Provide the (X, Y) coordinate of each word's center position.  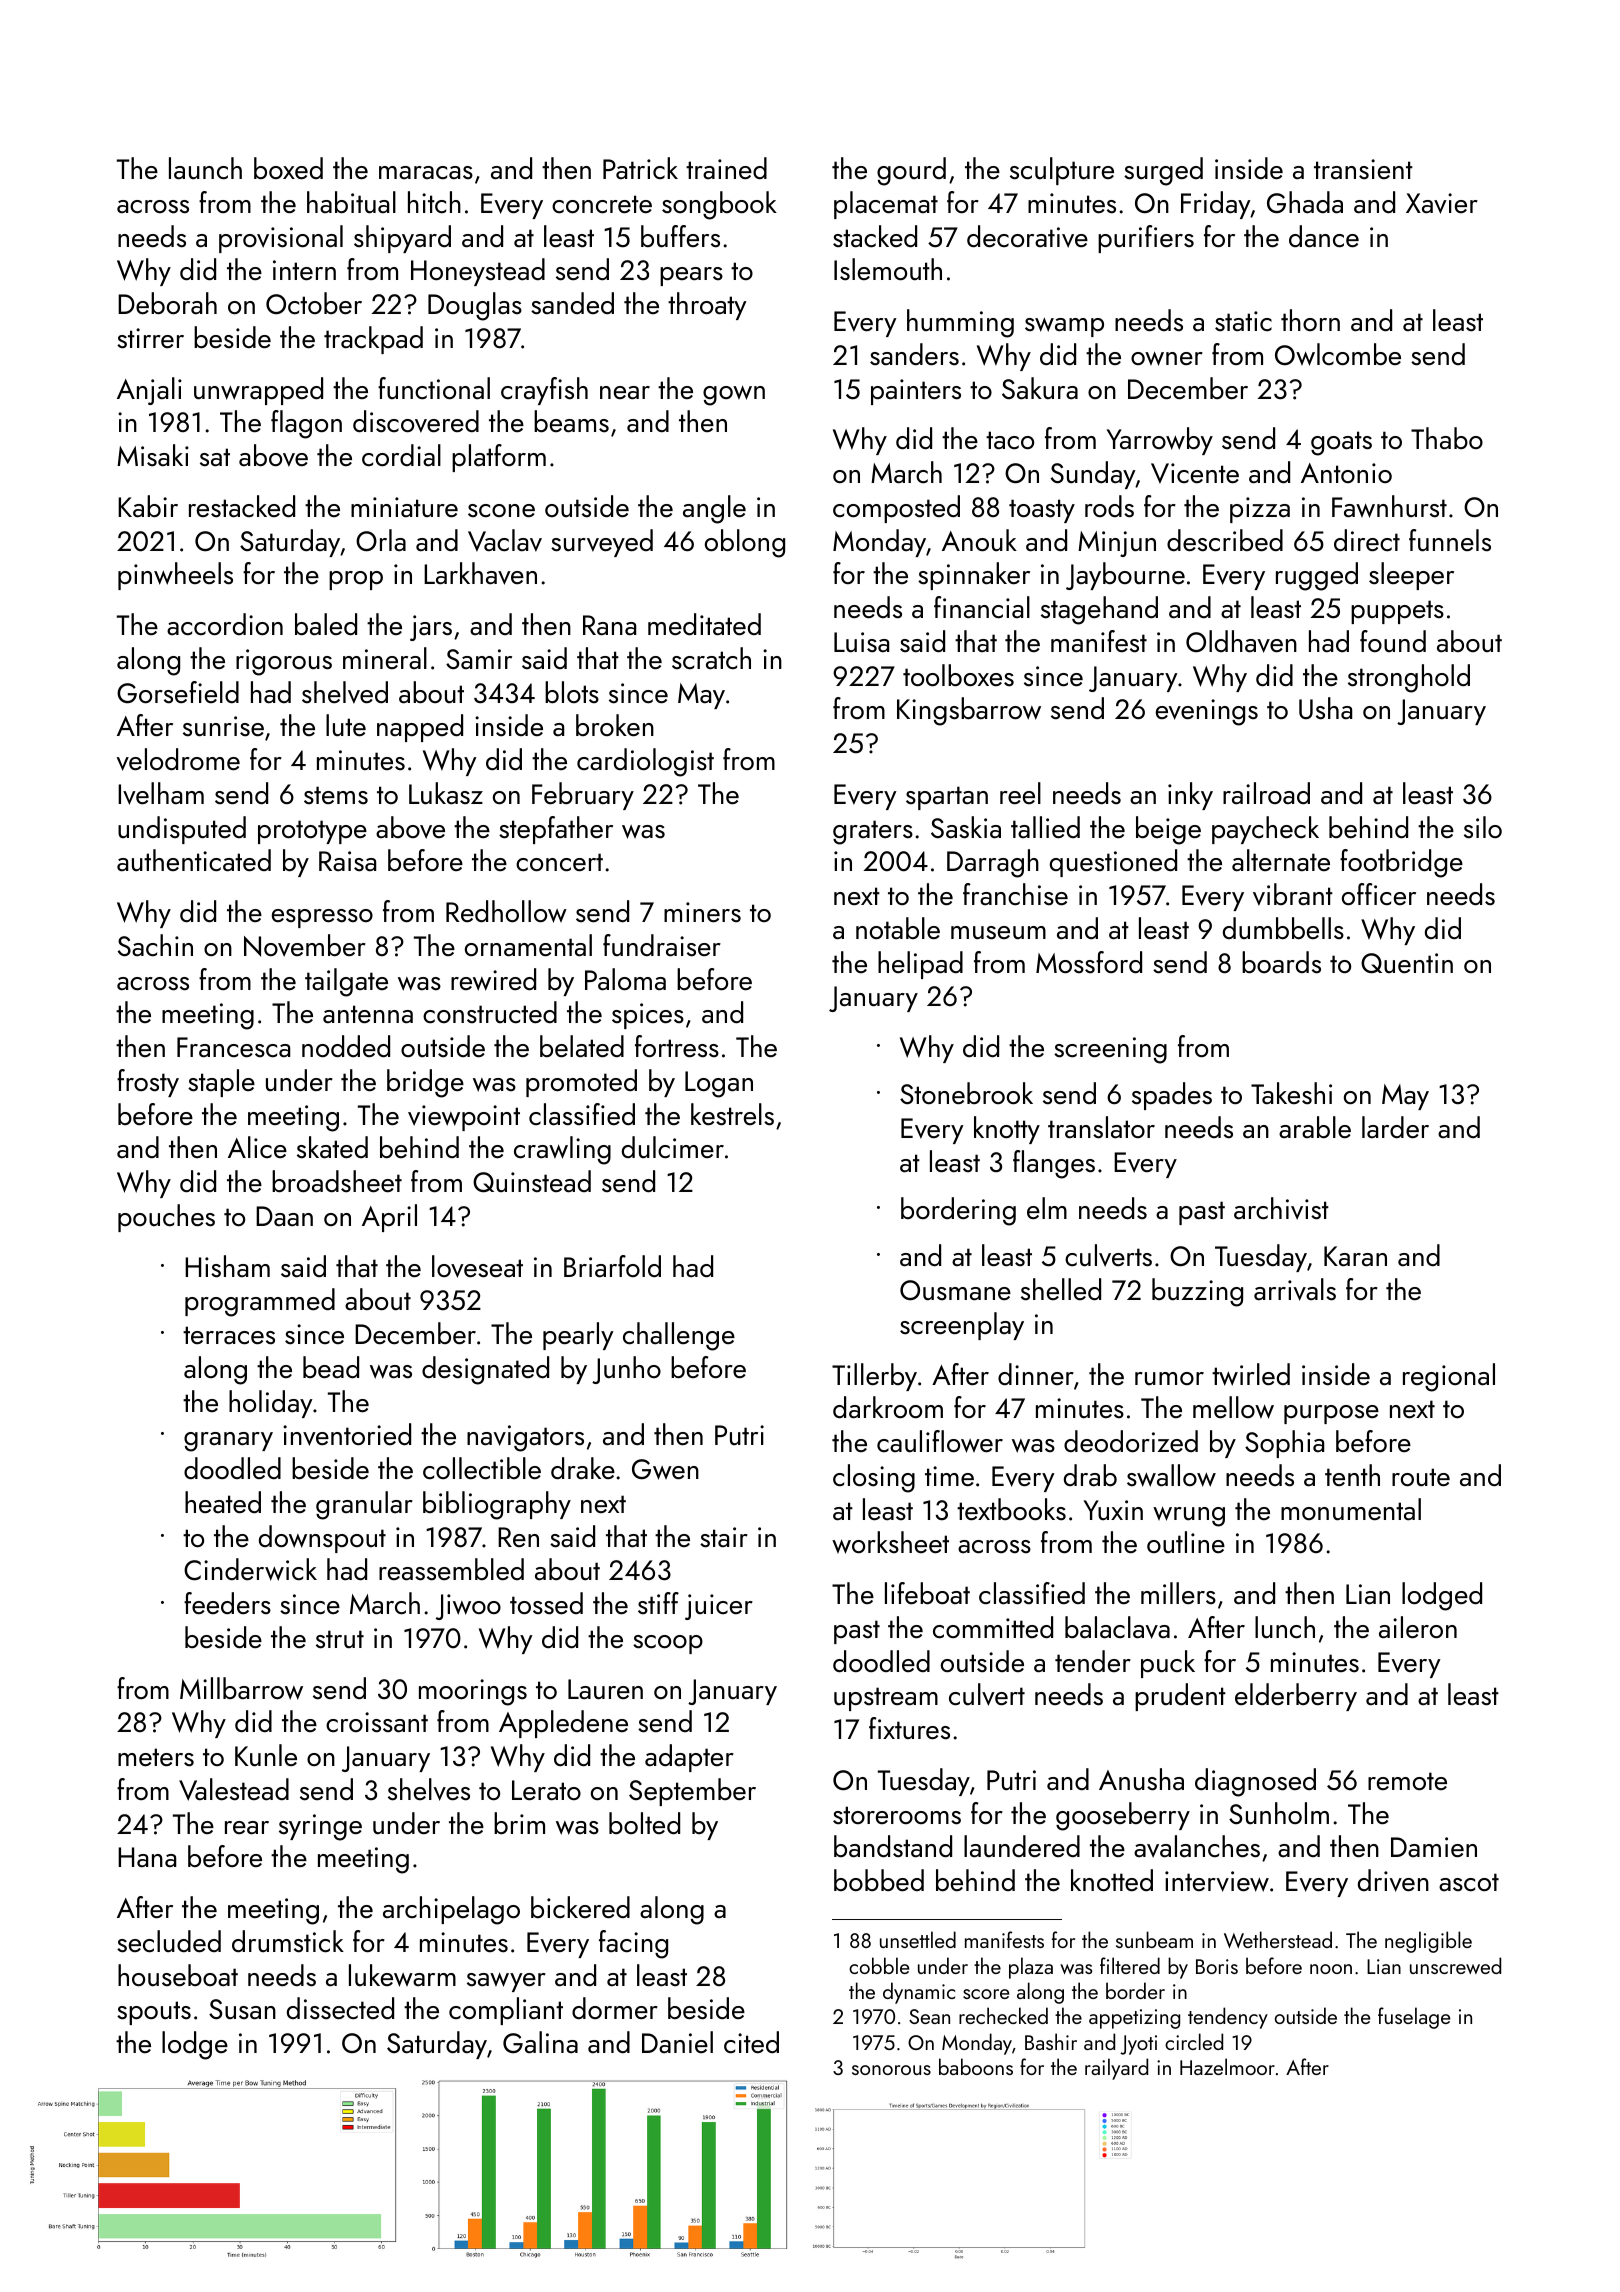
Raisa (347, 861)
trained (726, 168)
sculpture (1062, 171)
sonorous (891, 2070)
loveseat (477, 1266)
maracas (426, 172)
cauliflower (940, 1441)
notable (898, 928)
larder (1395, 1127)
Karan (1355, 1256)
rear (247, 1828)
